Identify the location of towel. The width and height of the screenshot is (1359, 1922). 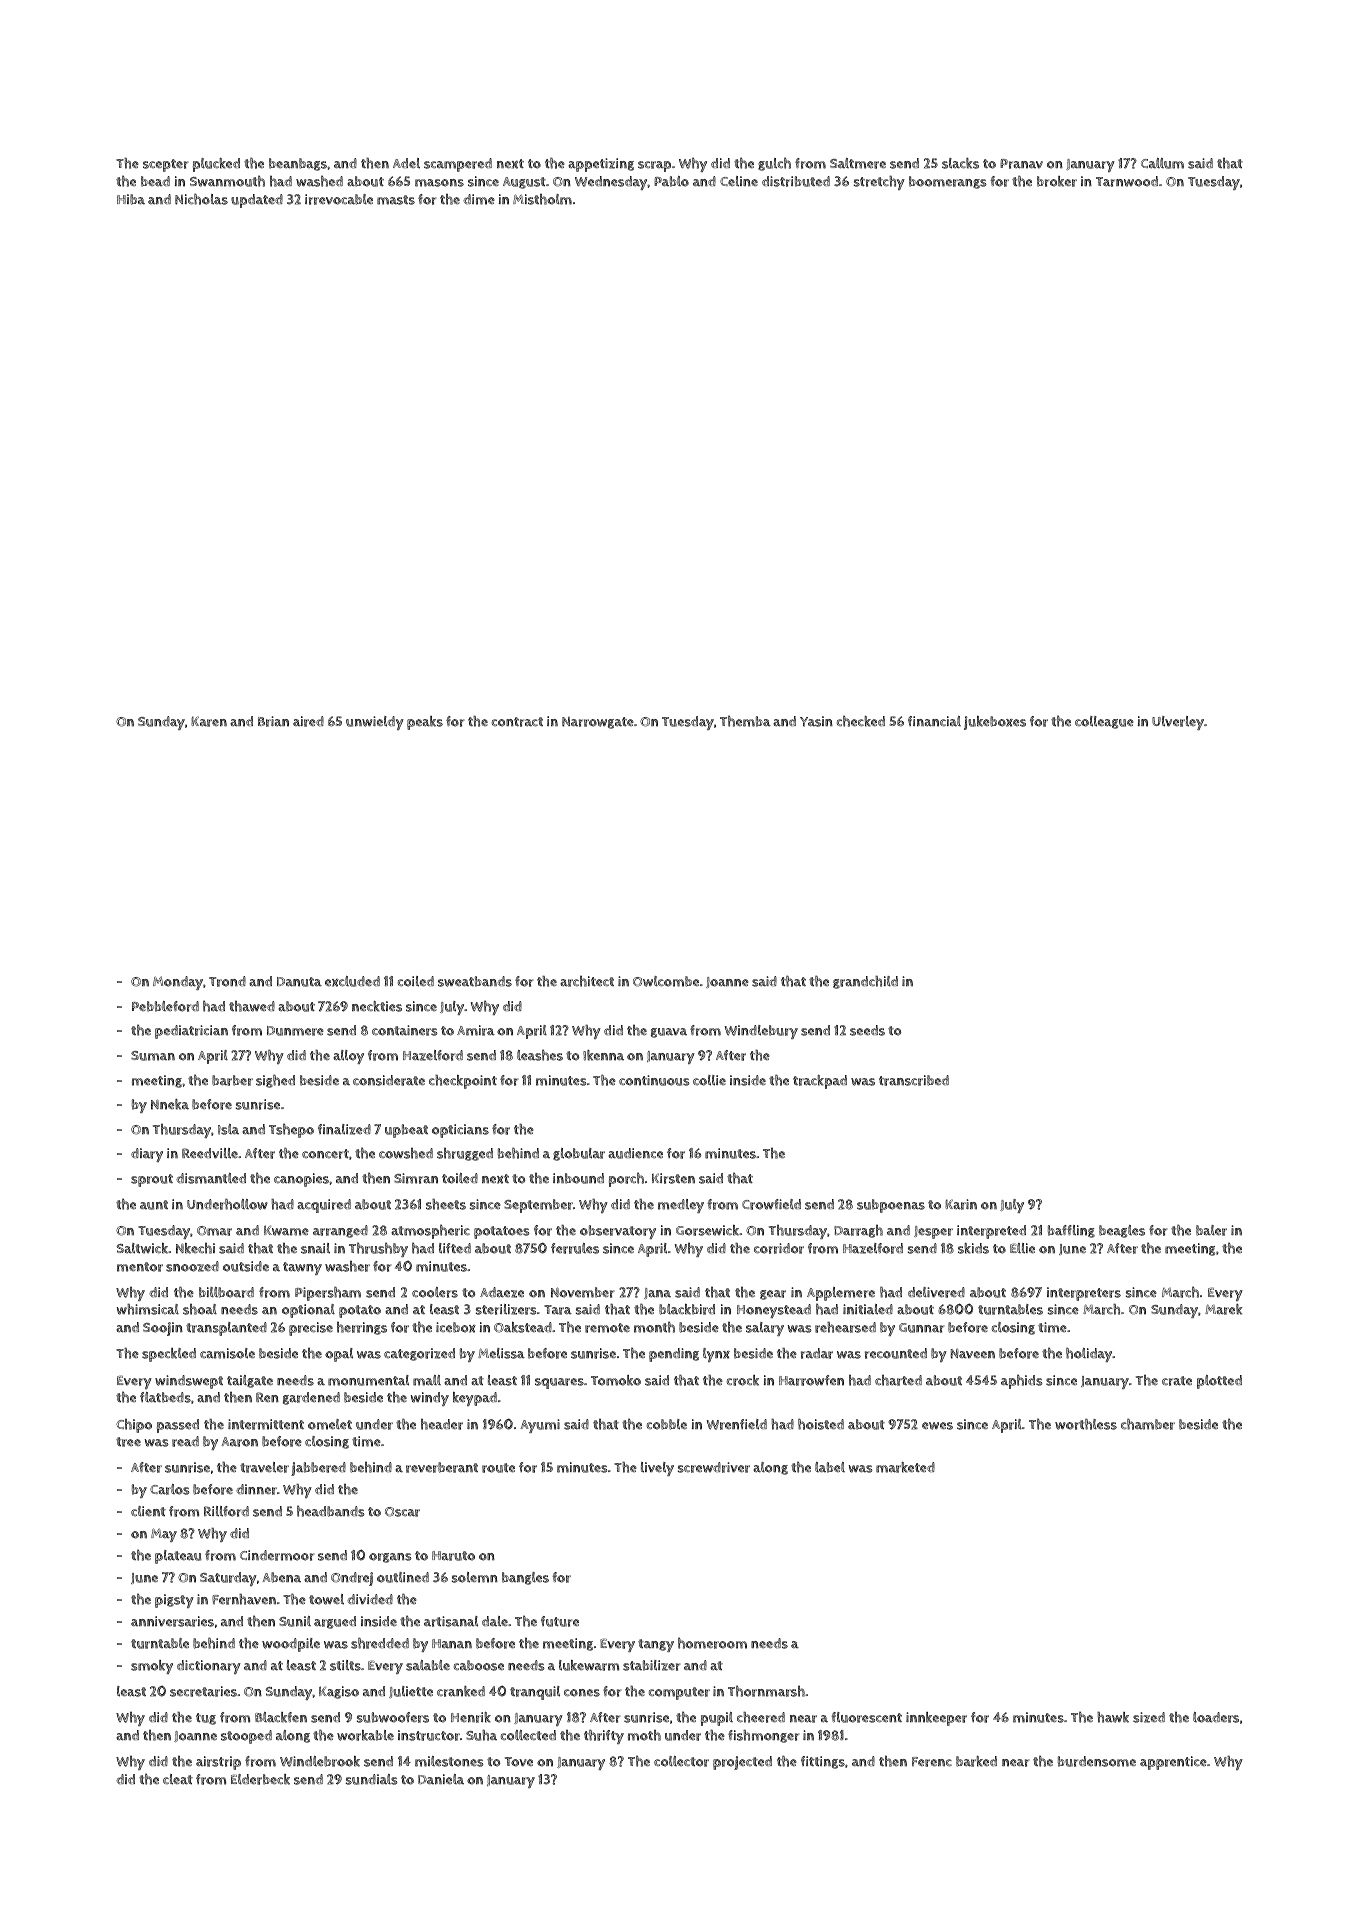
(326, 1599).
